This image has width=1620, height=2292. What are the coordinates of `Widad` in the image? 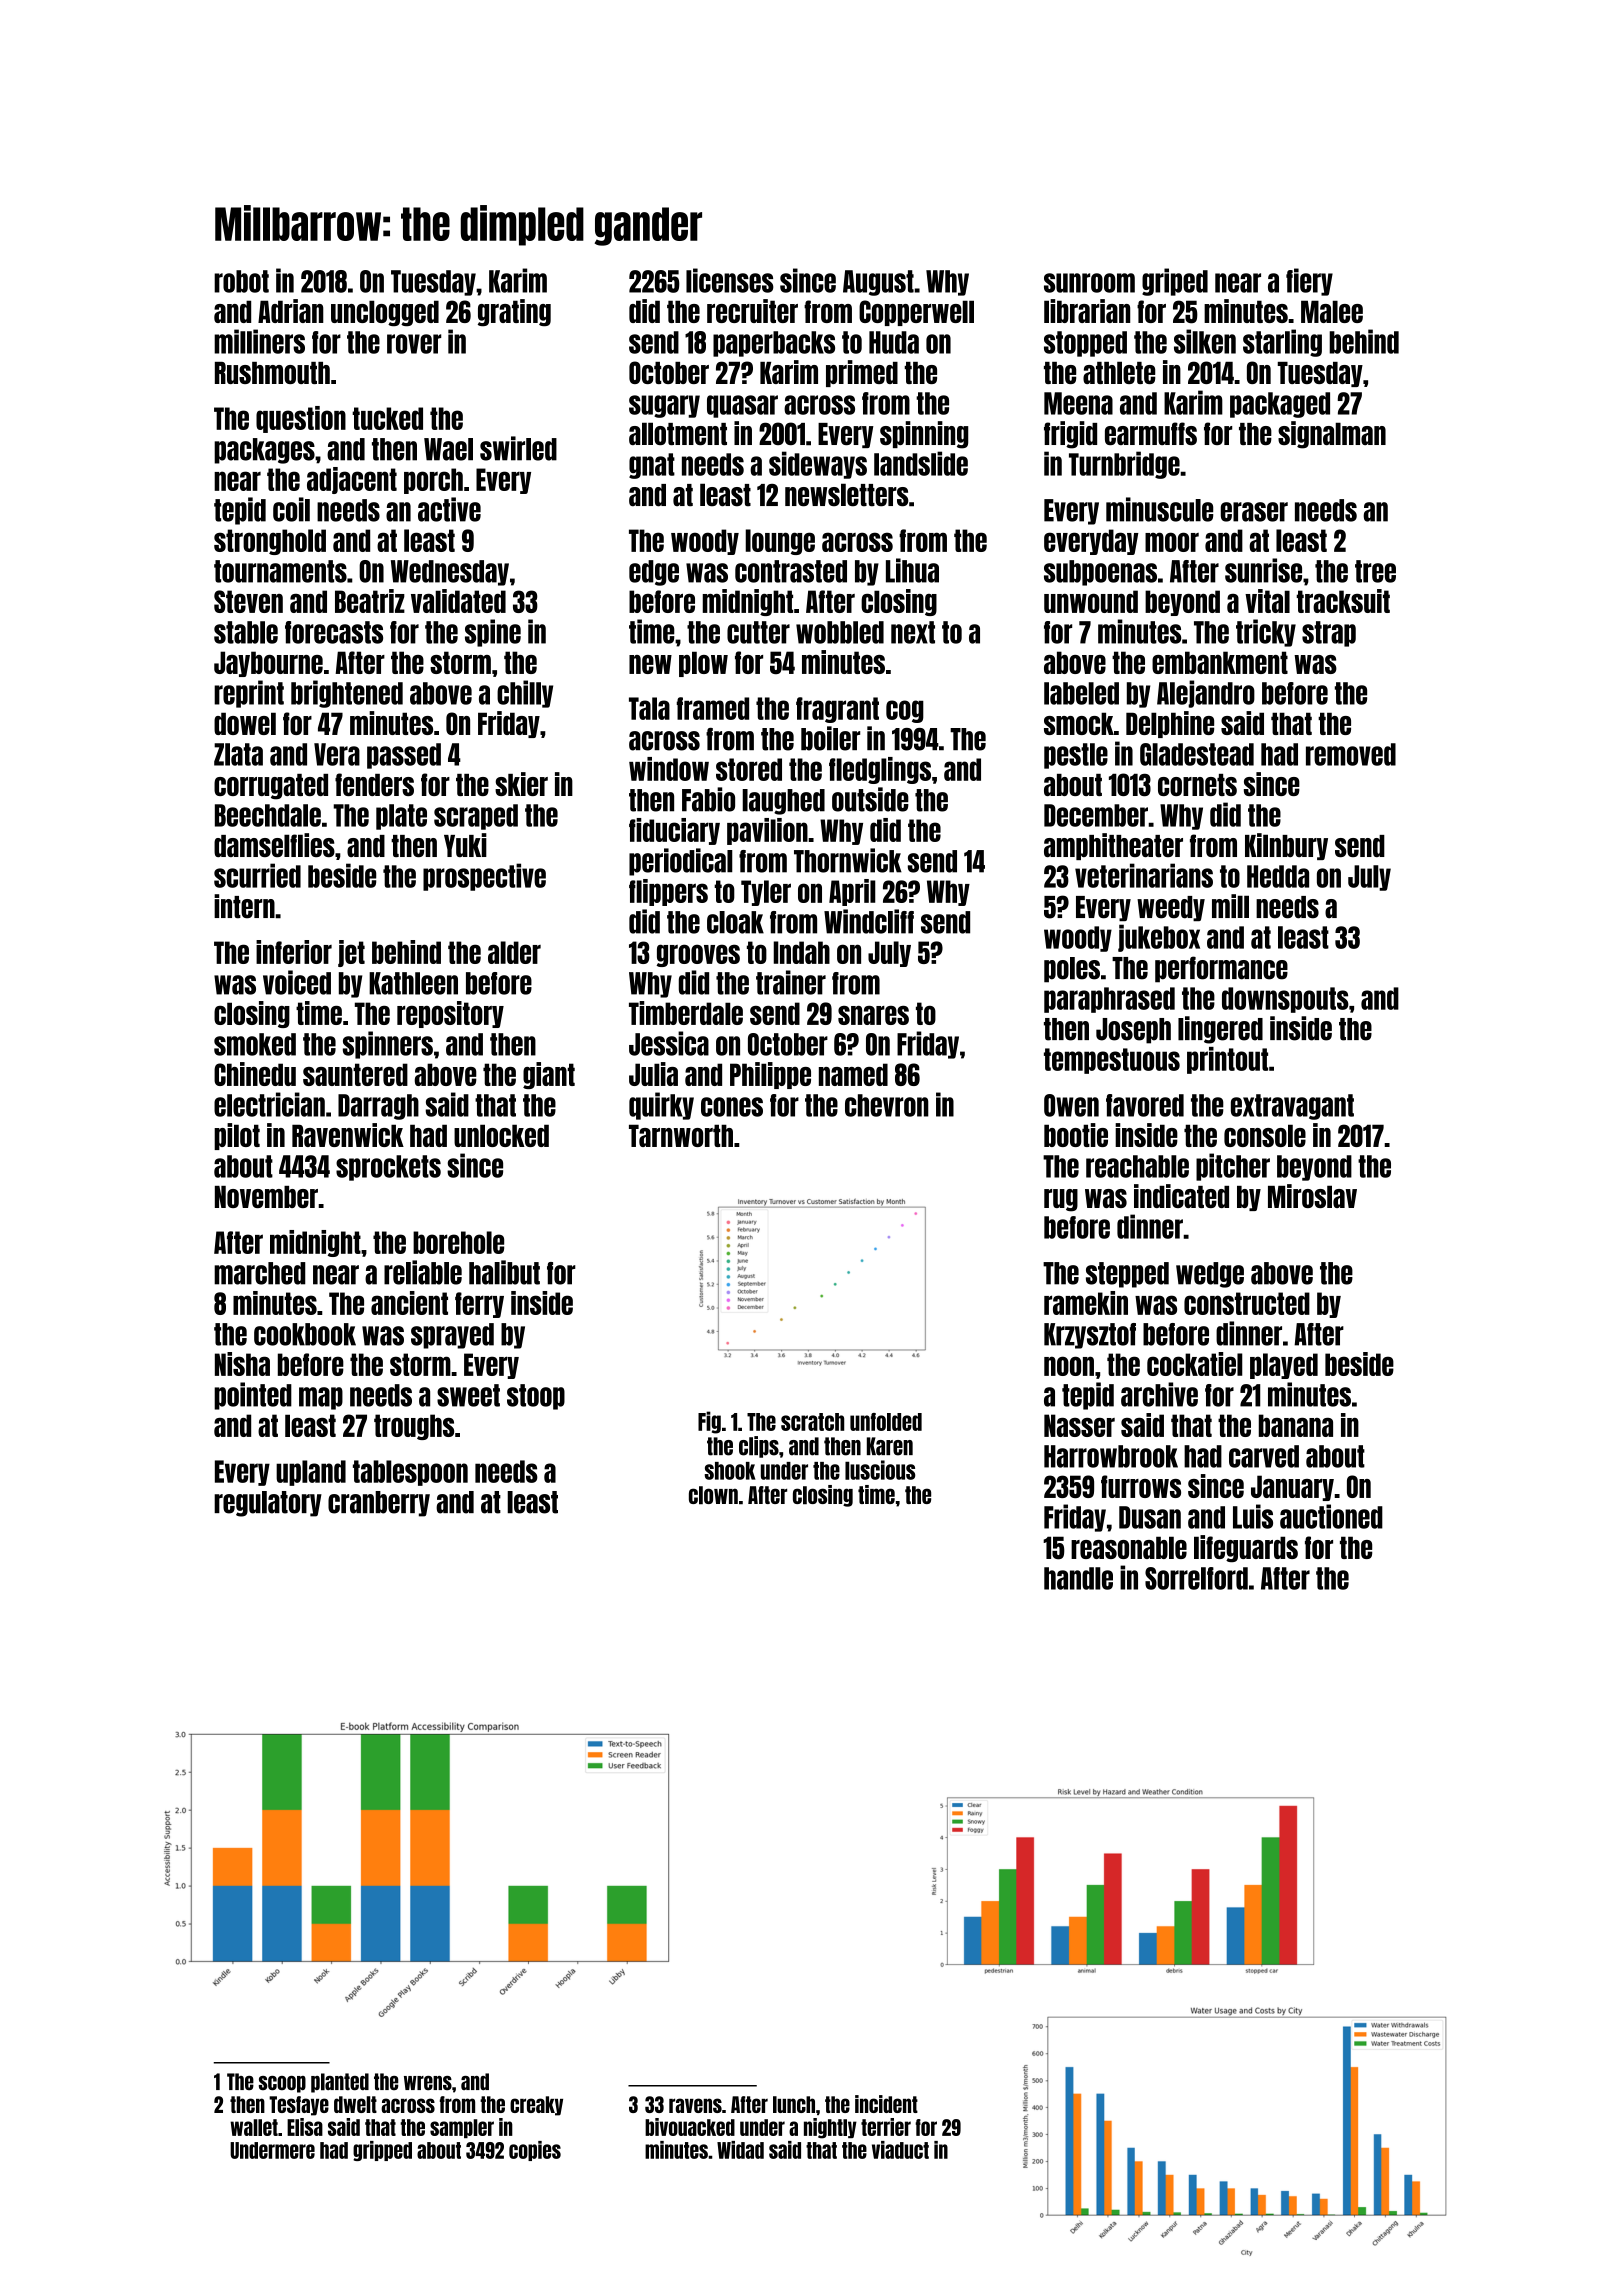 It's located at (740, 2150).
